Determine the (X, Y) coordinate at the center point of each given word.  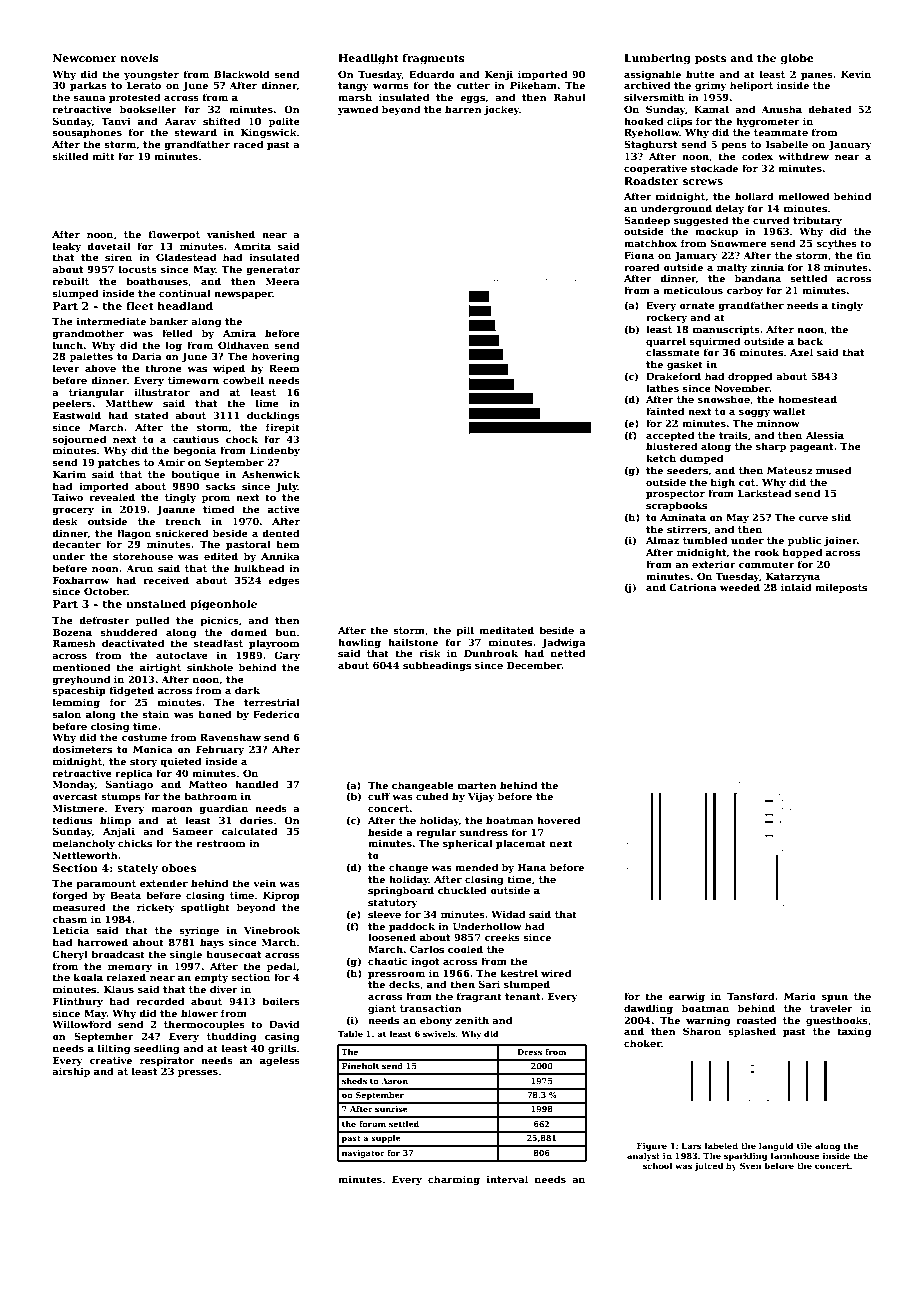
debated (830, 109)
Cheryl (70, 955)
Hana (532, 867)
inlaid (796, 587)
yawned (358, 110)
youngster (151, 75)
